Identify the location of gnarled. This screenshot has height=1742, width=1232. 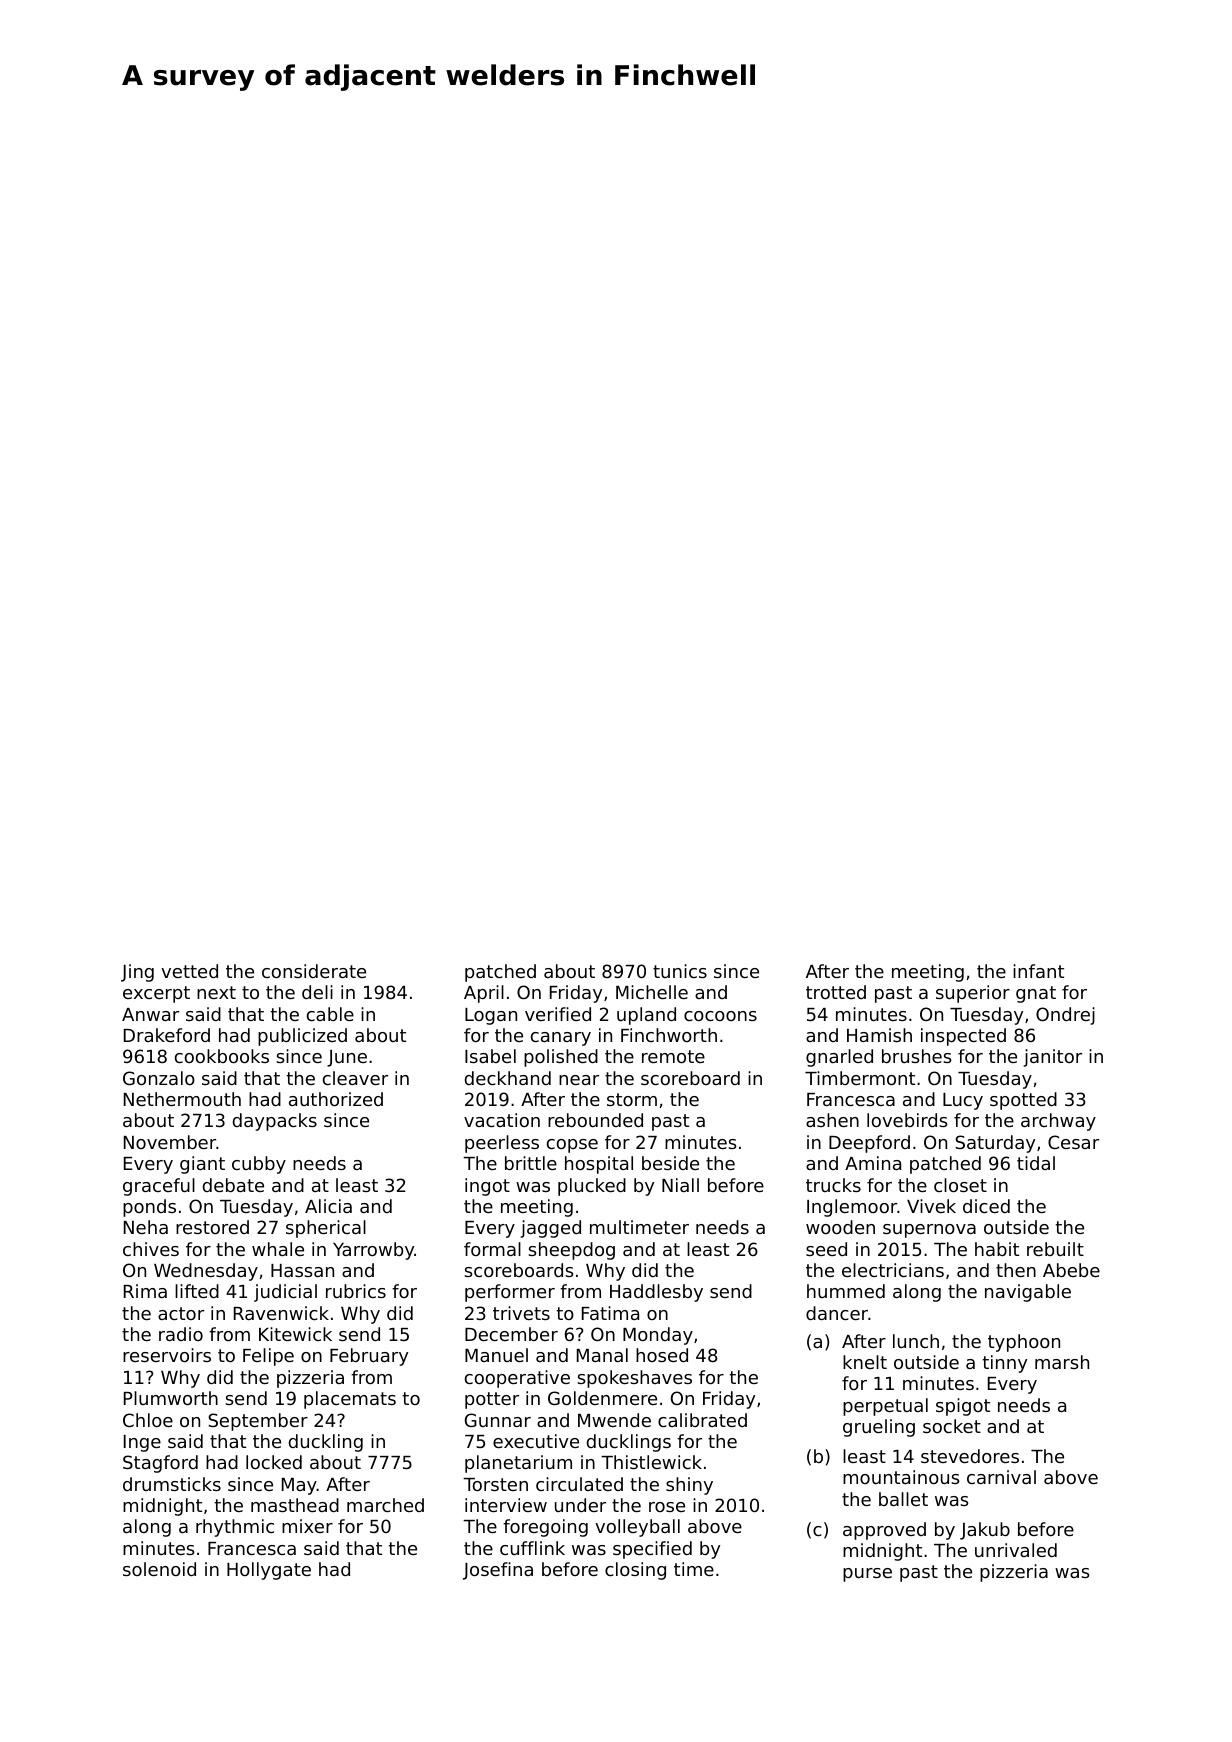
(839, 1058).
